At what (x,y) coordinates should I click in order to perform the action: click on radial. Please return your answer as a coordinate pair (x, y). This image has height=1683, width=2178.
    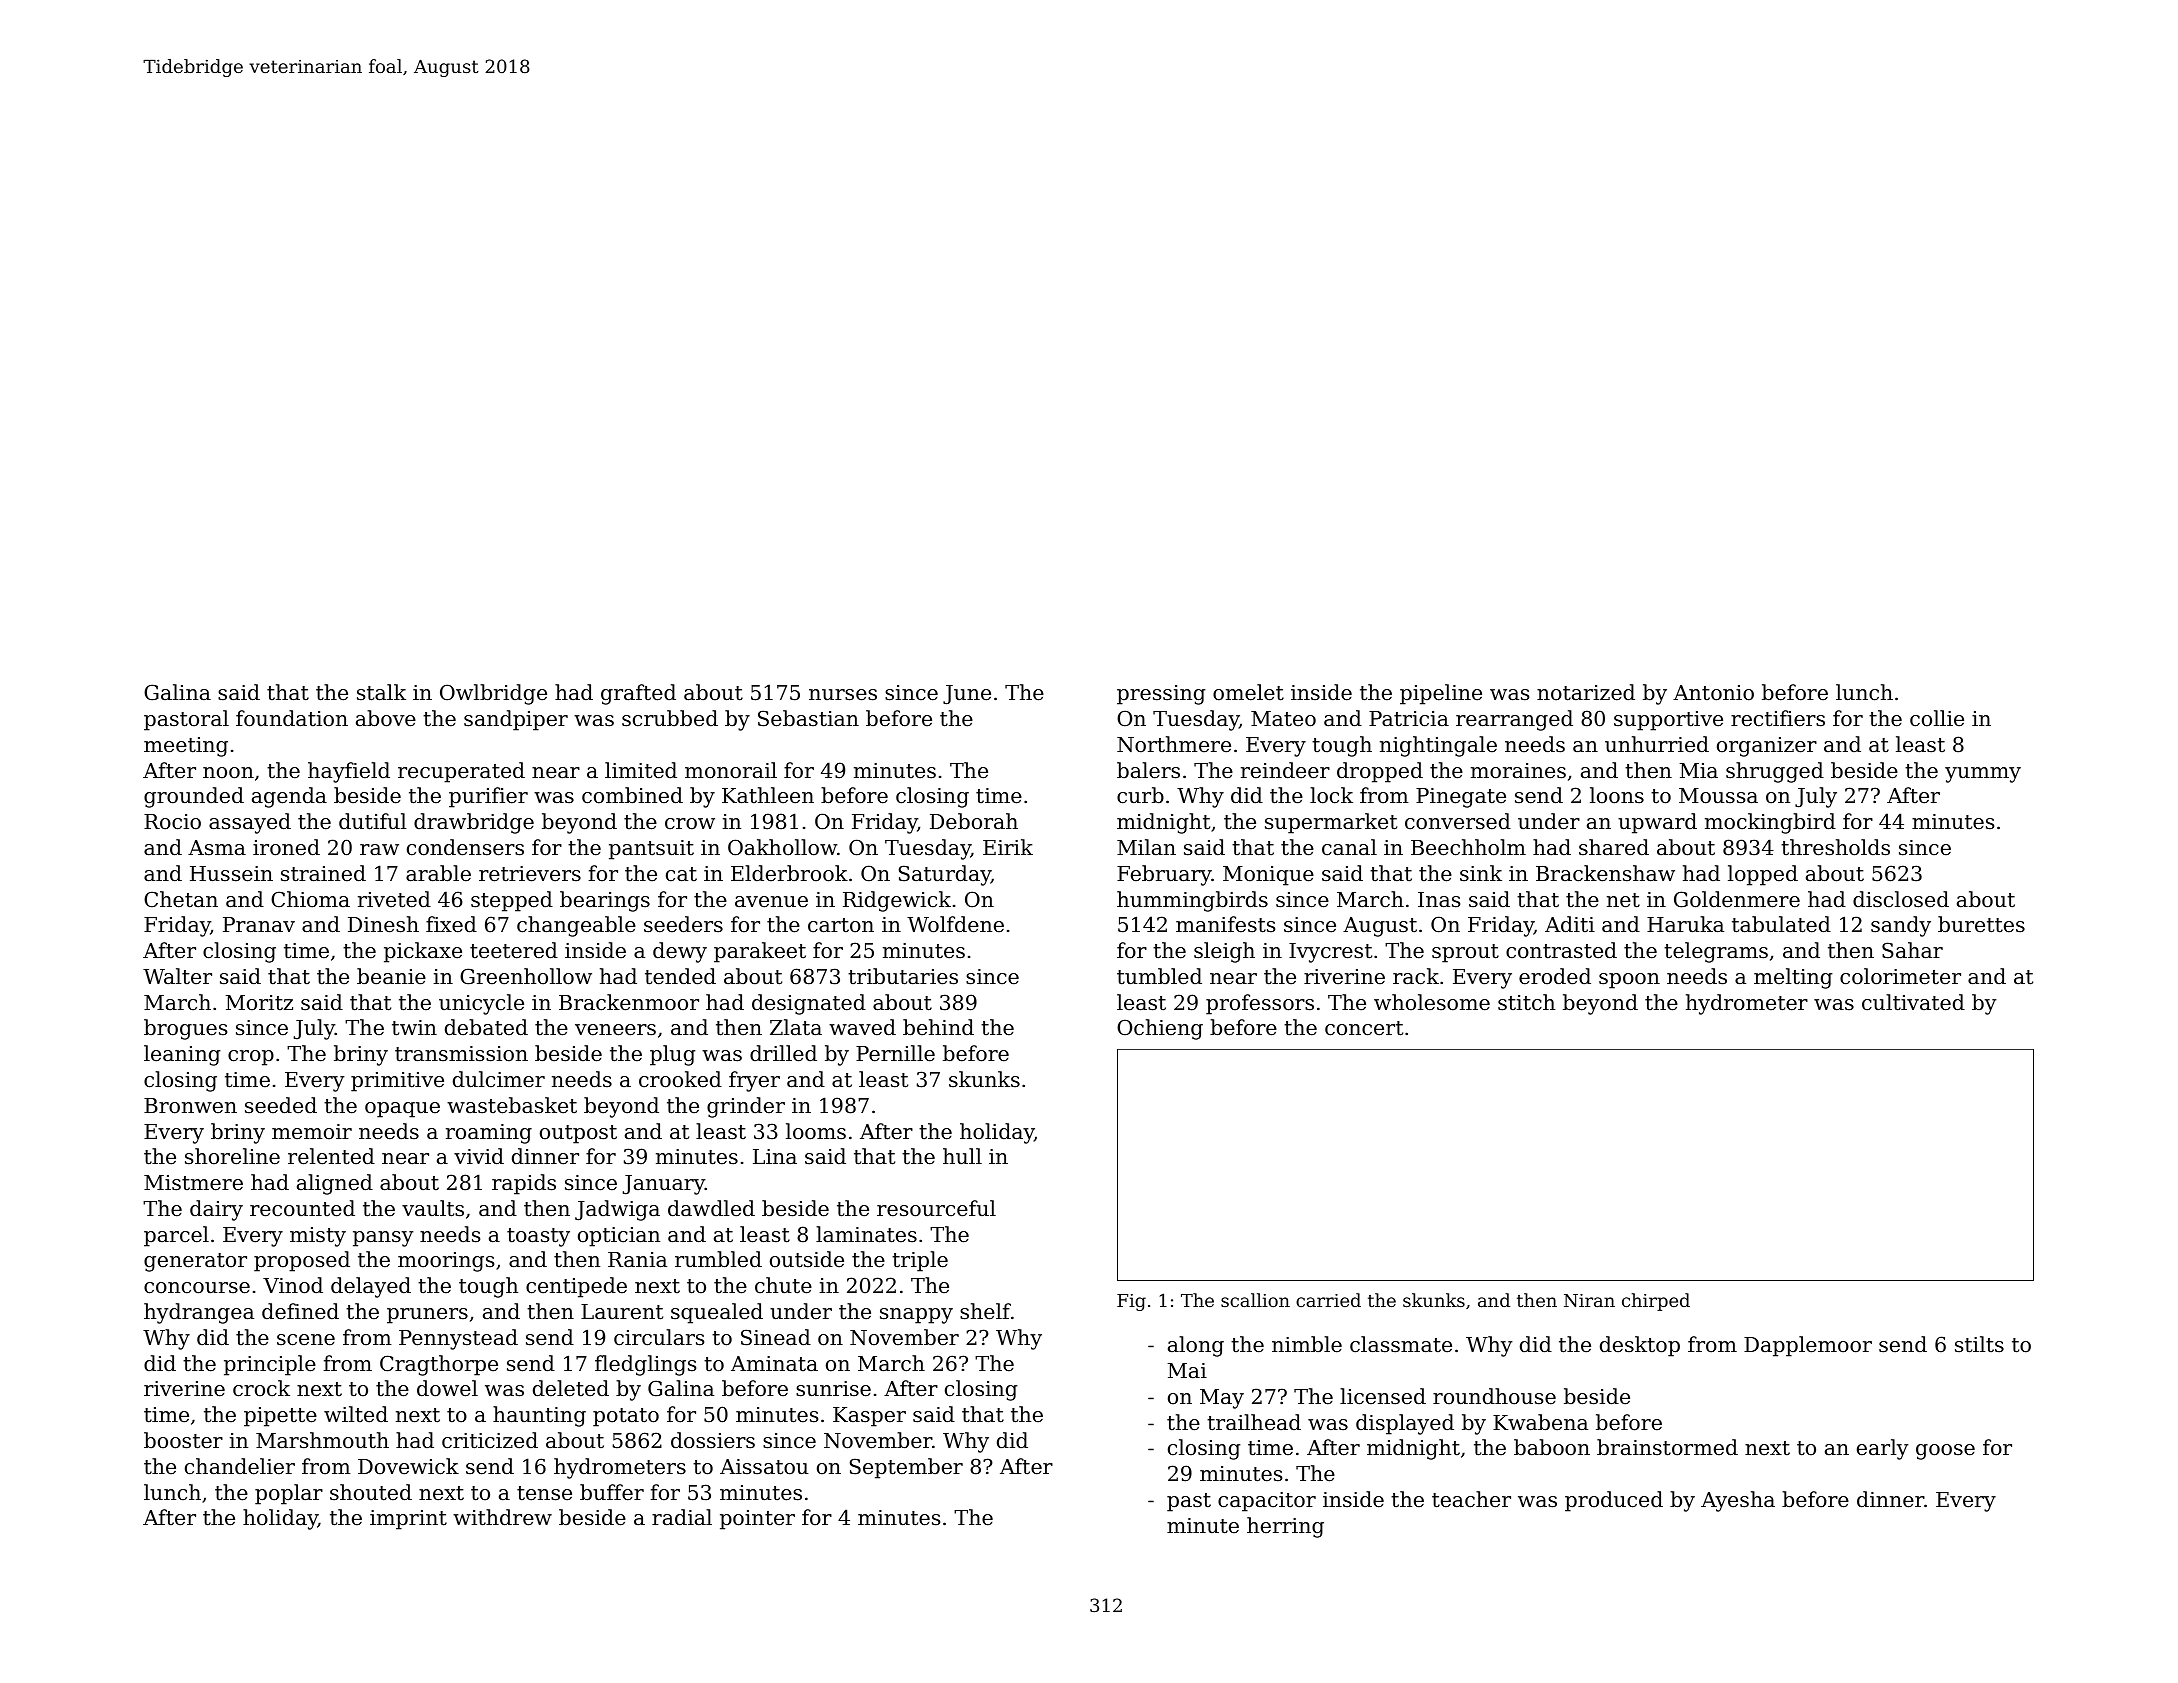
    Looking at the image, I should click on (682, 1517).
